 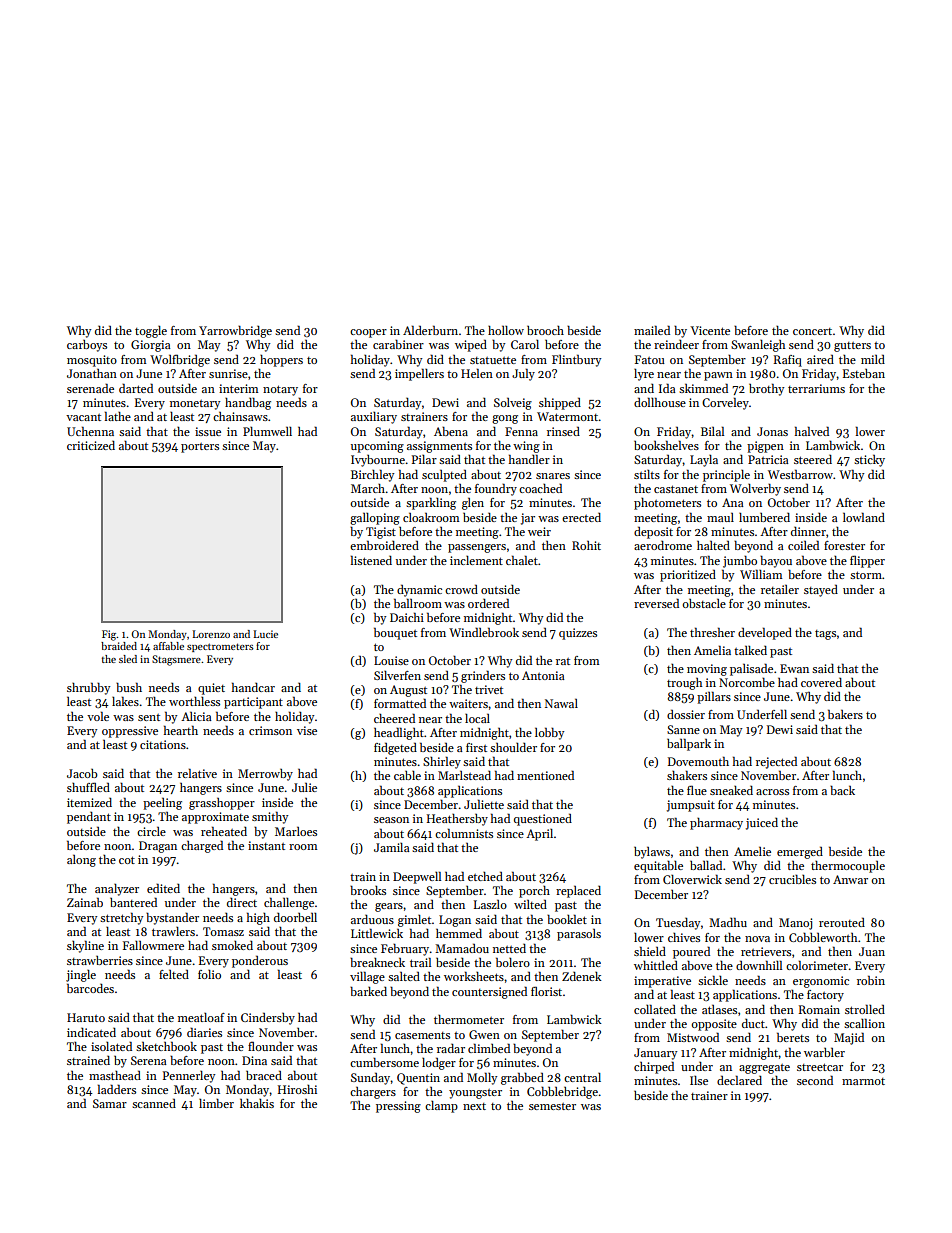 I want to click on stayed, so click(x=821, y=590).
